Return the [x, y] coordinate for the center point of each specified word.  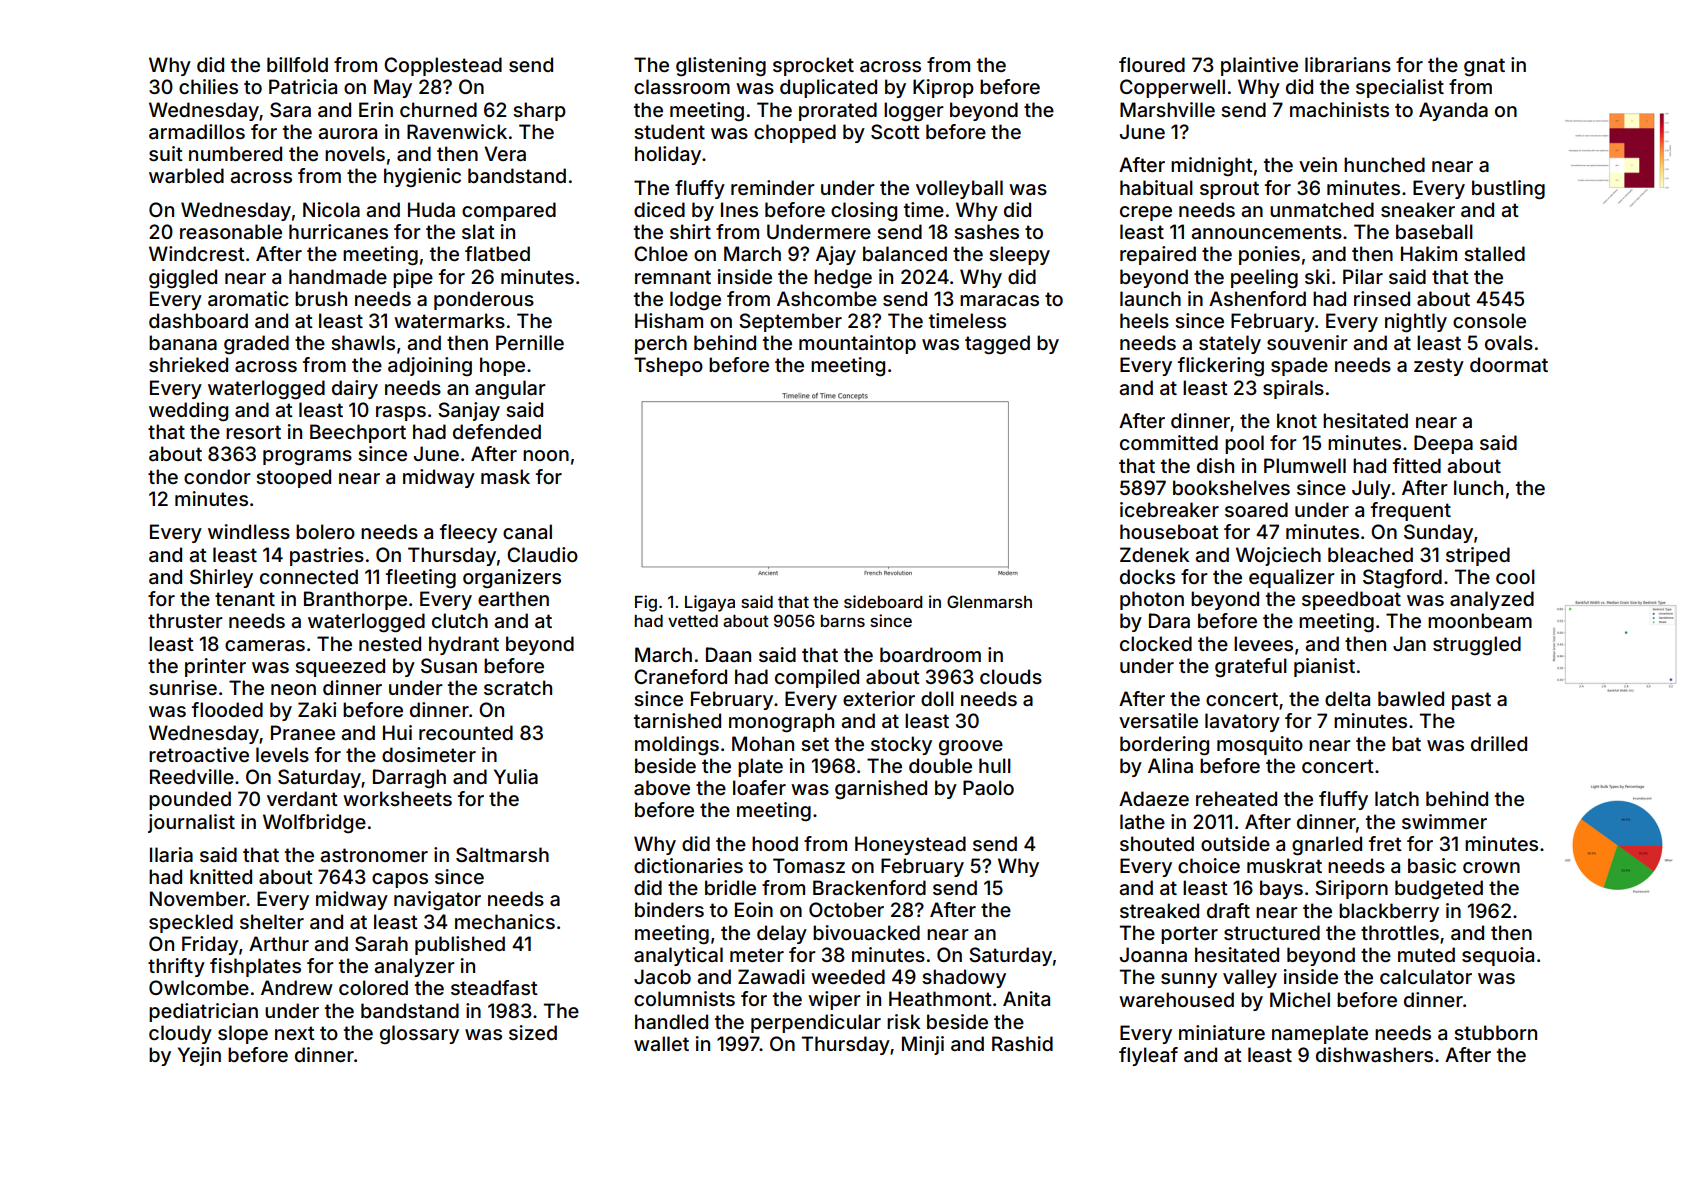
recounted [466, 732]
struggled [1477, 645]
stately [1230, 344]
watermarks [449, 320]
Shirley [221, 578]
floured [1152, 64]
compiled [817, 678]
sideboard [883, 601]
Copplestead [443, 66]
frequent [1411, 511]
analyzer [414, 967]
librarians [1348, 64]
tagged [997, 344]
